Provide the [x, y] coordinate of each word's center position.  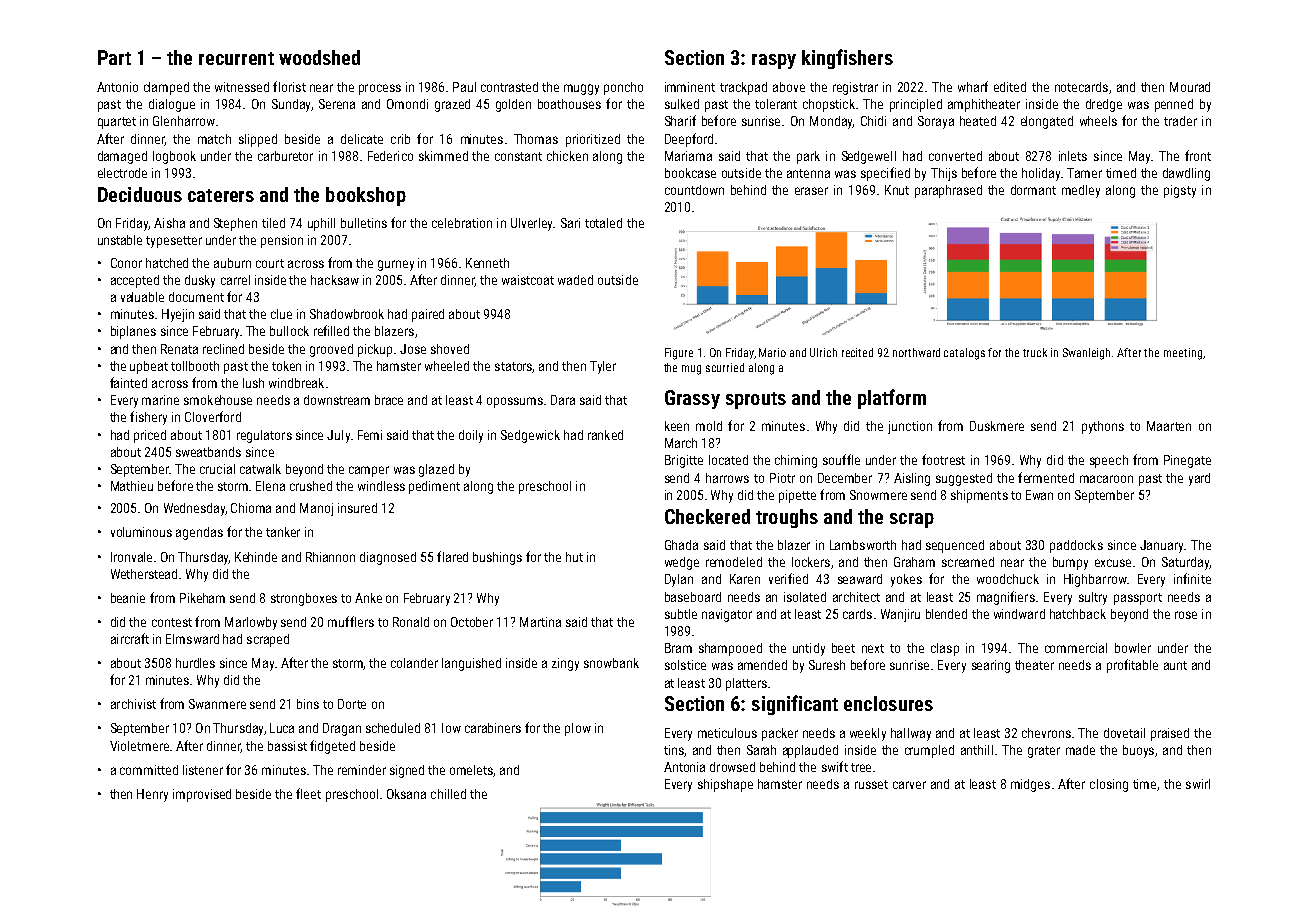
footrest [943, 459]
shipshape [725, 785]
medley [1081, 191]
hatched [167, 263]
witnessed [242, 87]
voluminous [141, 532]
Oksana [406, 794]
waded [575, 280]
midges [1030, 785]
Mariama [688, 156]
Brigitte [684, 461]
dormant [1033, 190]
